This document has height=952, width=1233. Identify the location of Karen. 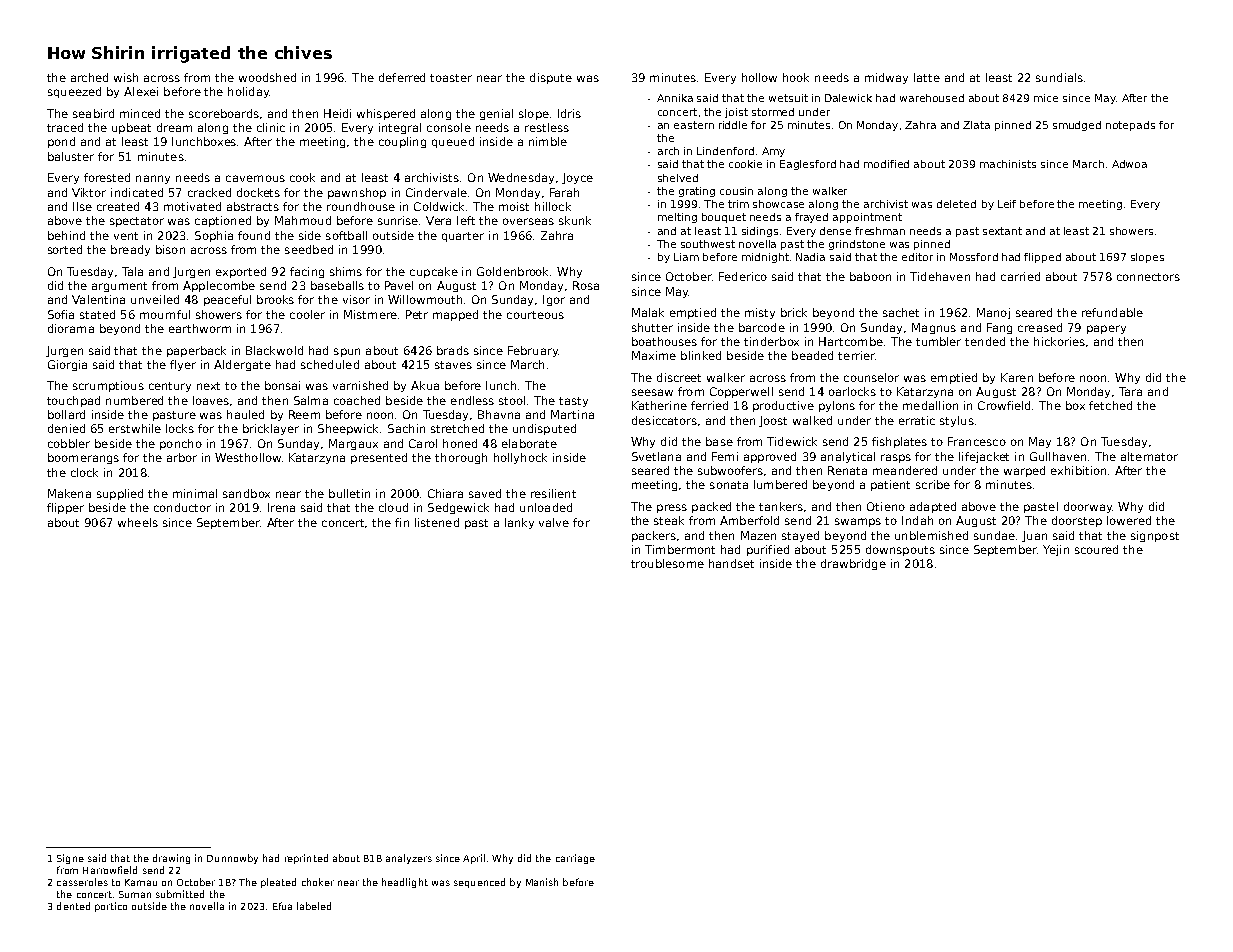
(1017, 377).
